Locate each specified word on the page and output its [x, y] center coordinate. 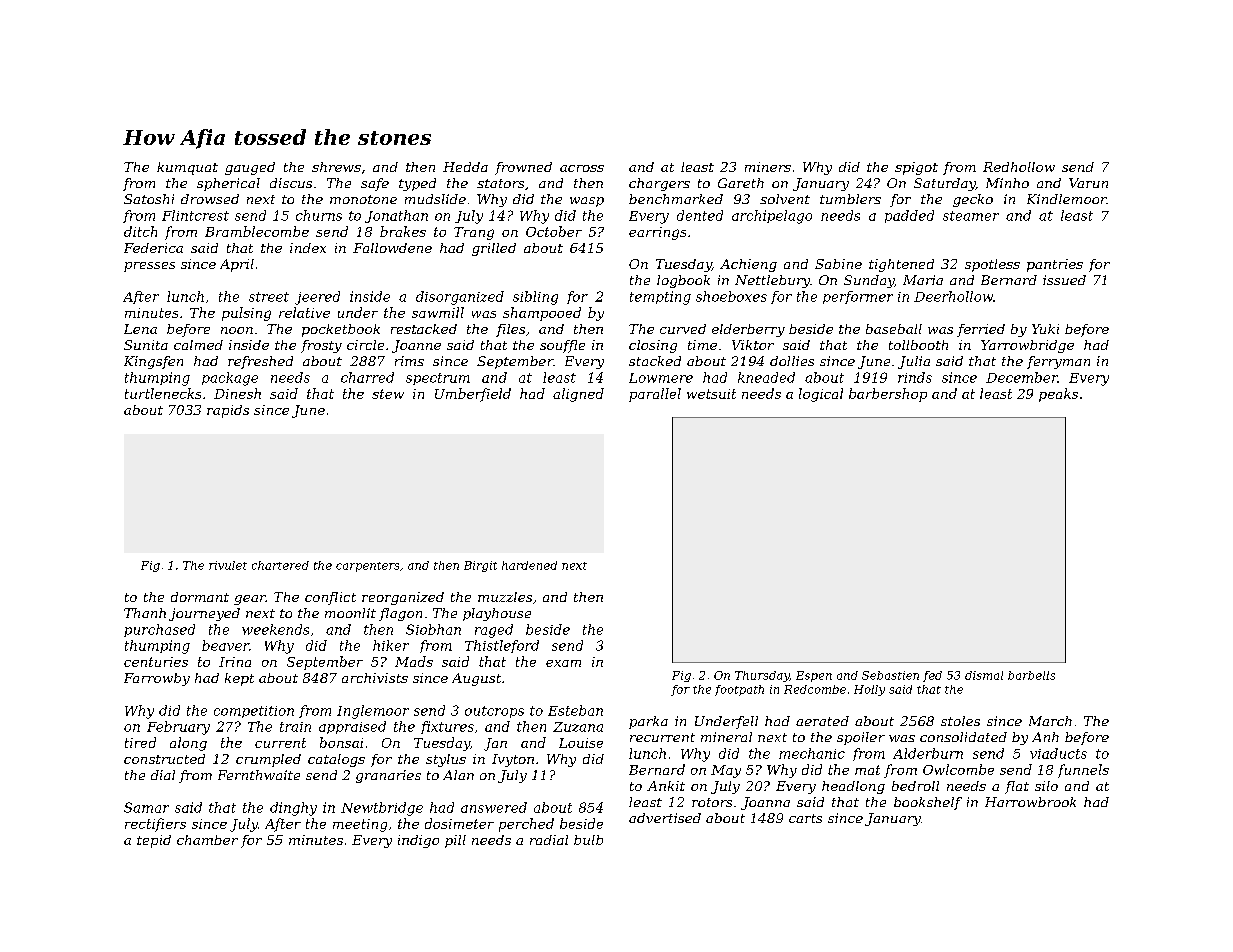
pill [455, 841]
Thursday [762, 676]
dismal [984, 675]
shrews [336, 167]
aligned [578, 395]
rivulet [228, 565]
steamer [971, 216]
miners [768, 167]
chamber [207, 840]
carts [805, 818]
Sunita [146, 345]
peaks [1058, 395]
